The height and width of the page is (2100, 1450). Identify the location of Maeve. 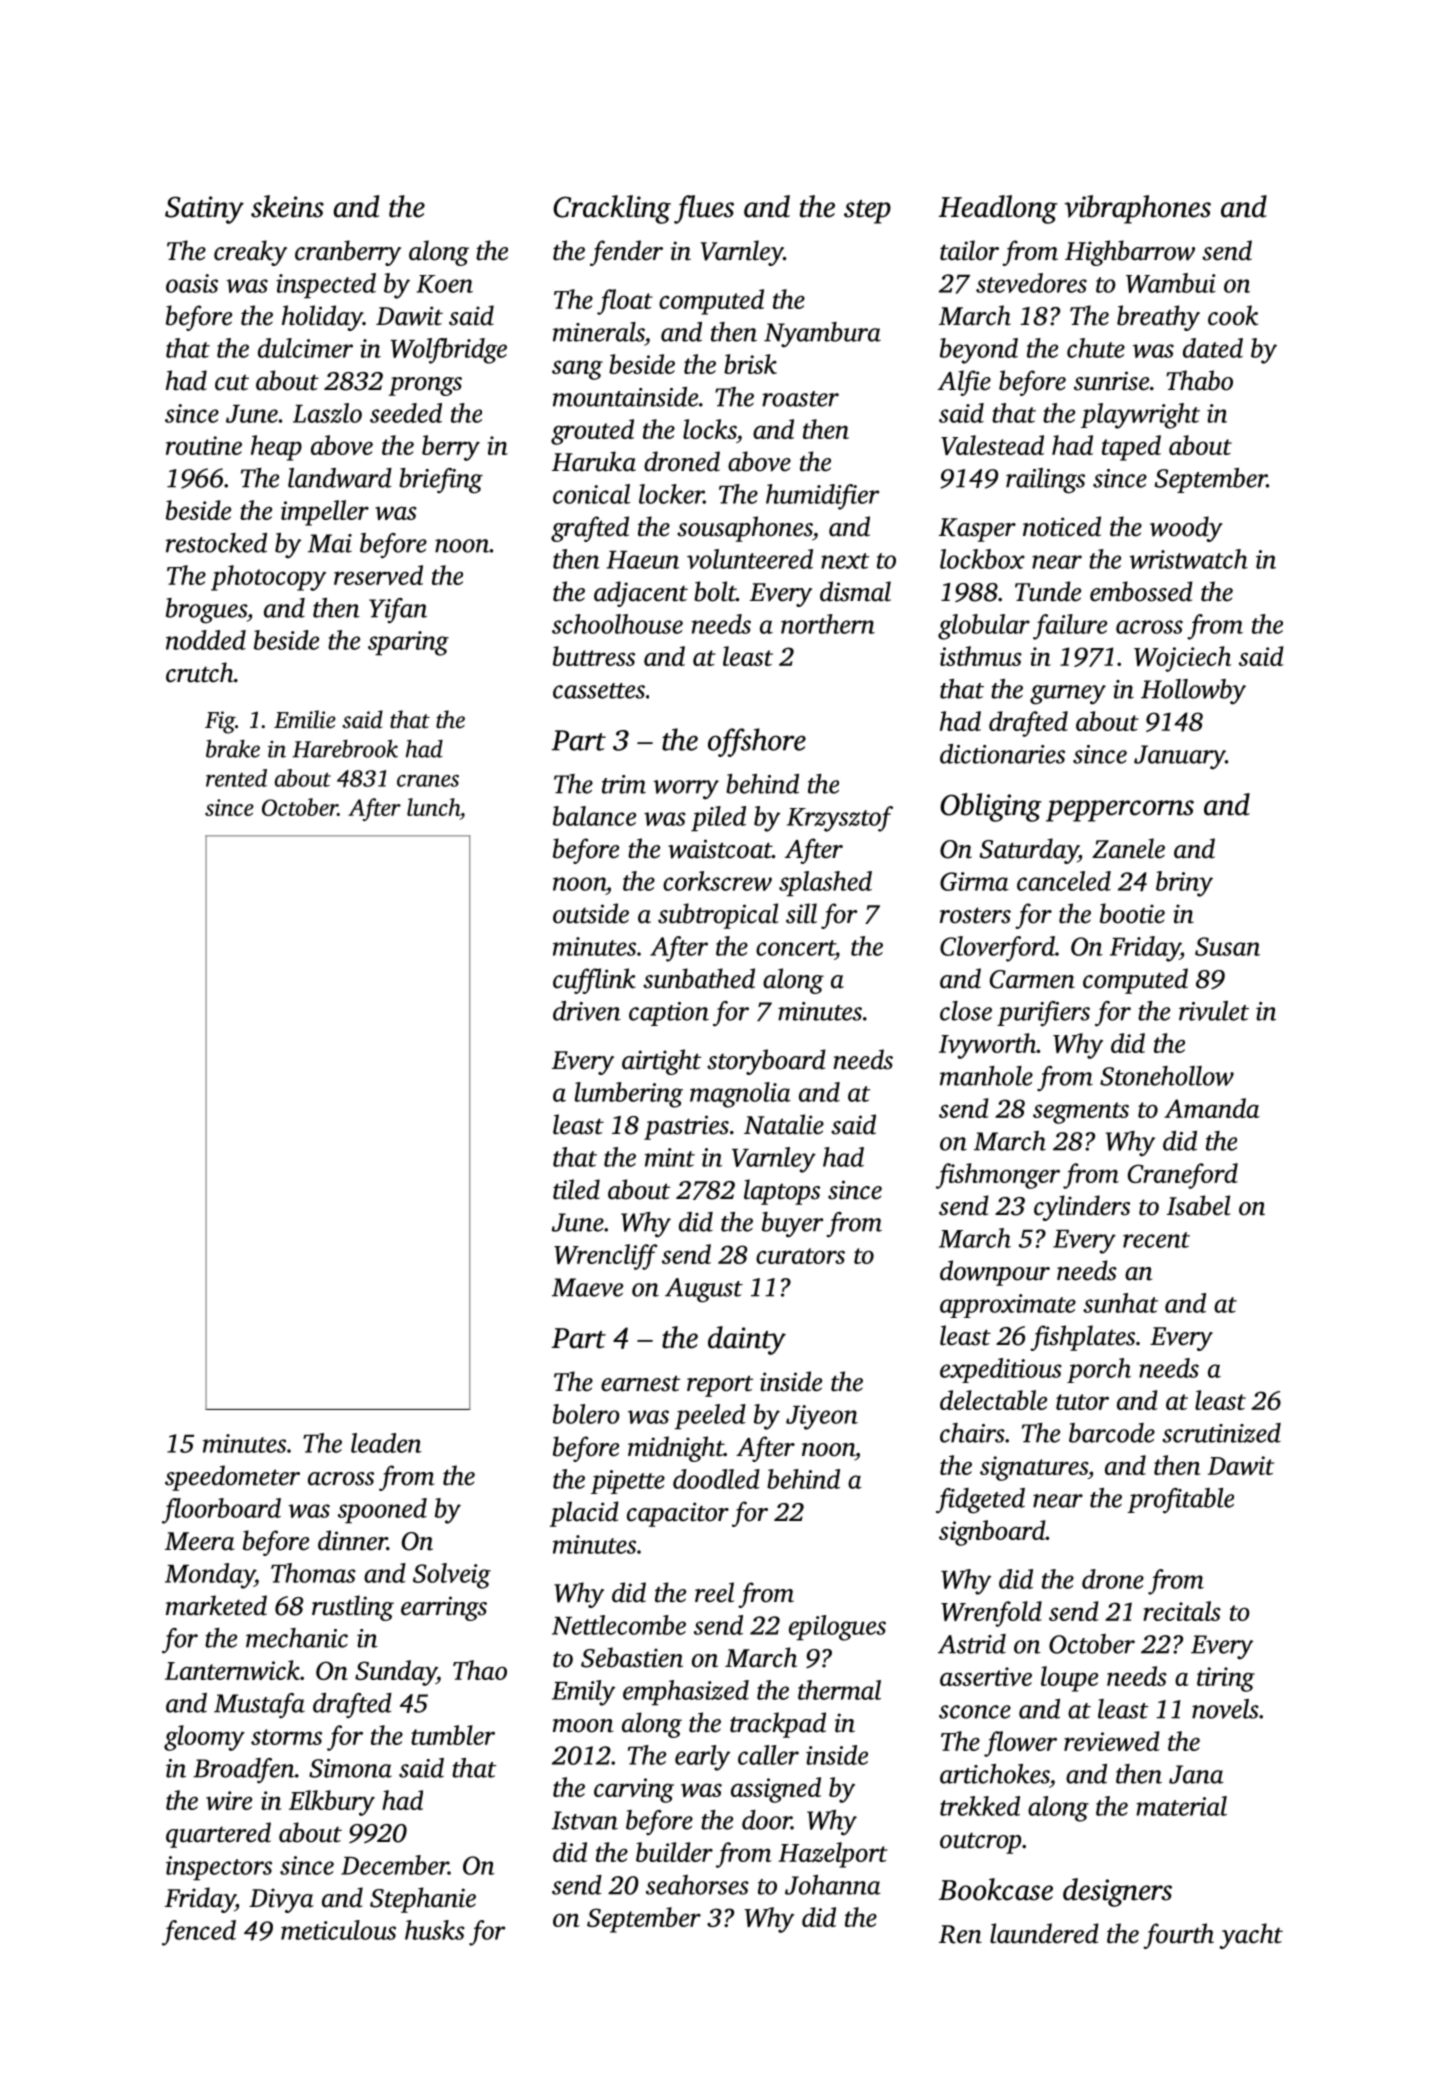
(587, 1287).
